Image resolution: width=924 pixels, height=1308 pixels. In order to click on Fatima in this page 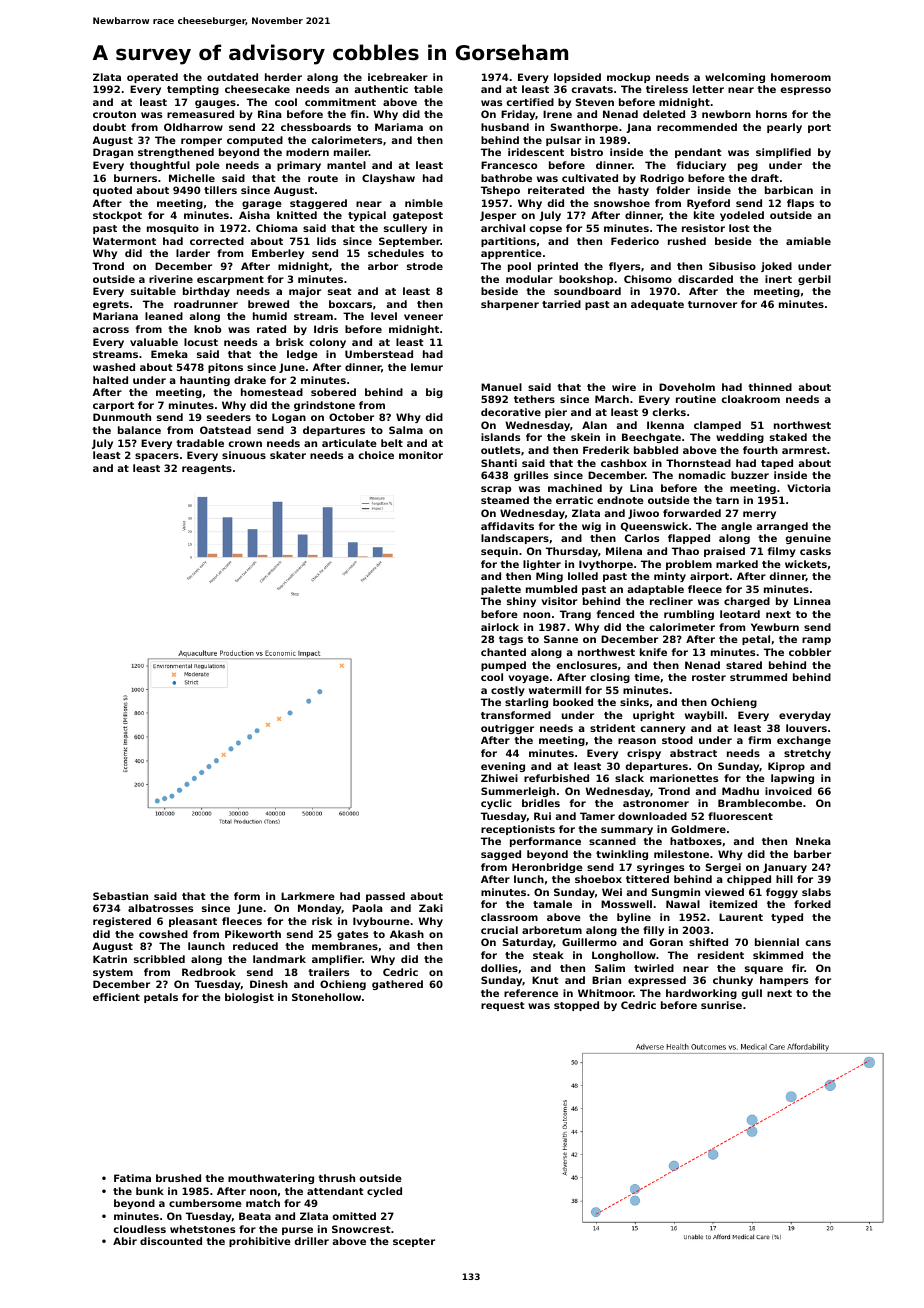, I will do `click(132, 1178)`.
